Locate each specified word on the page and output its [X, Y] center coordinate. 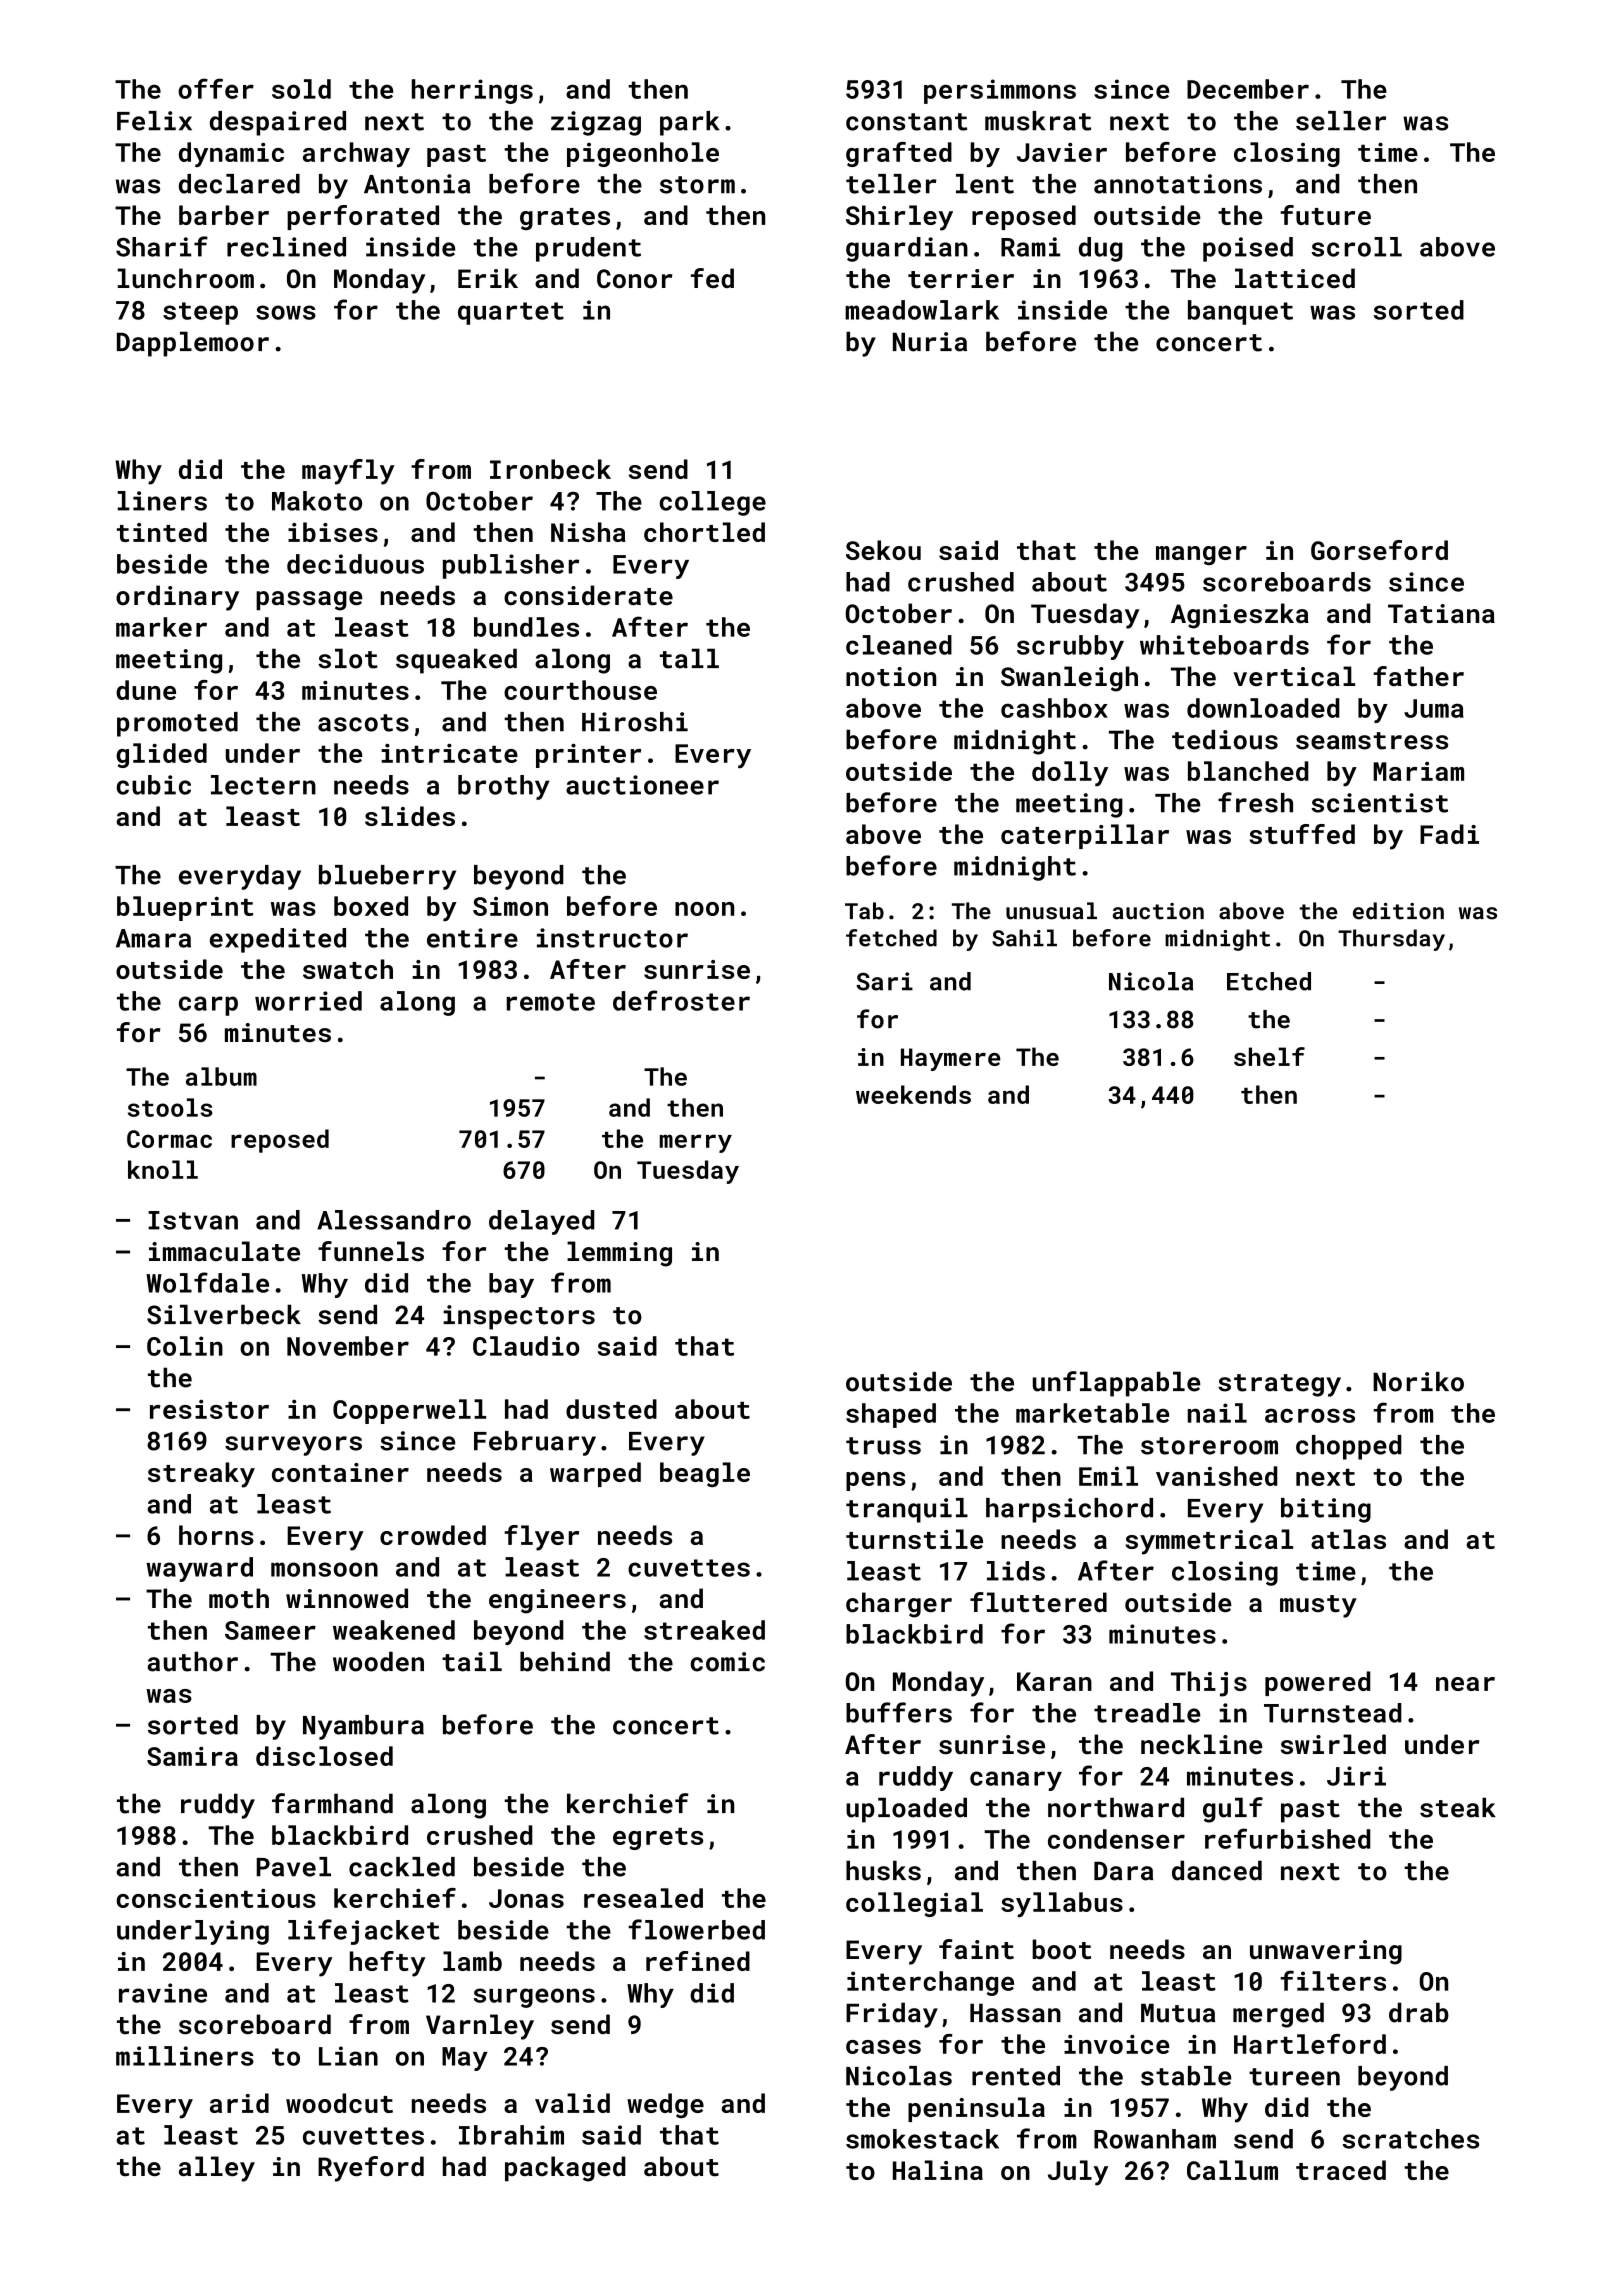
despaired [278, 123]
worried [308, 1001]
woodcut [339, 2103]
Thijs [1209, 1684]
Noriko [1418, 1381]
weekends [913, 1094]
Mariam [1418, 771]
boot [1061, 1949]
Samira [192, 1756]
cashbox [1054, 708]
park [690, 123]
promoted [177, 724]
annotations [1178, 184]
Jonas [526, 1898]
